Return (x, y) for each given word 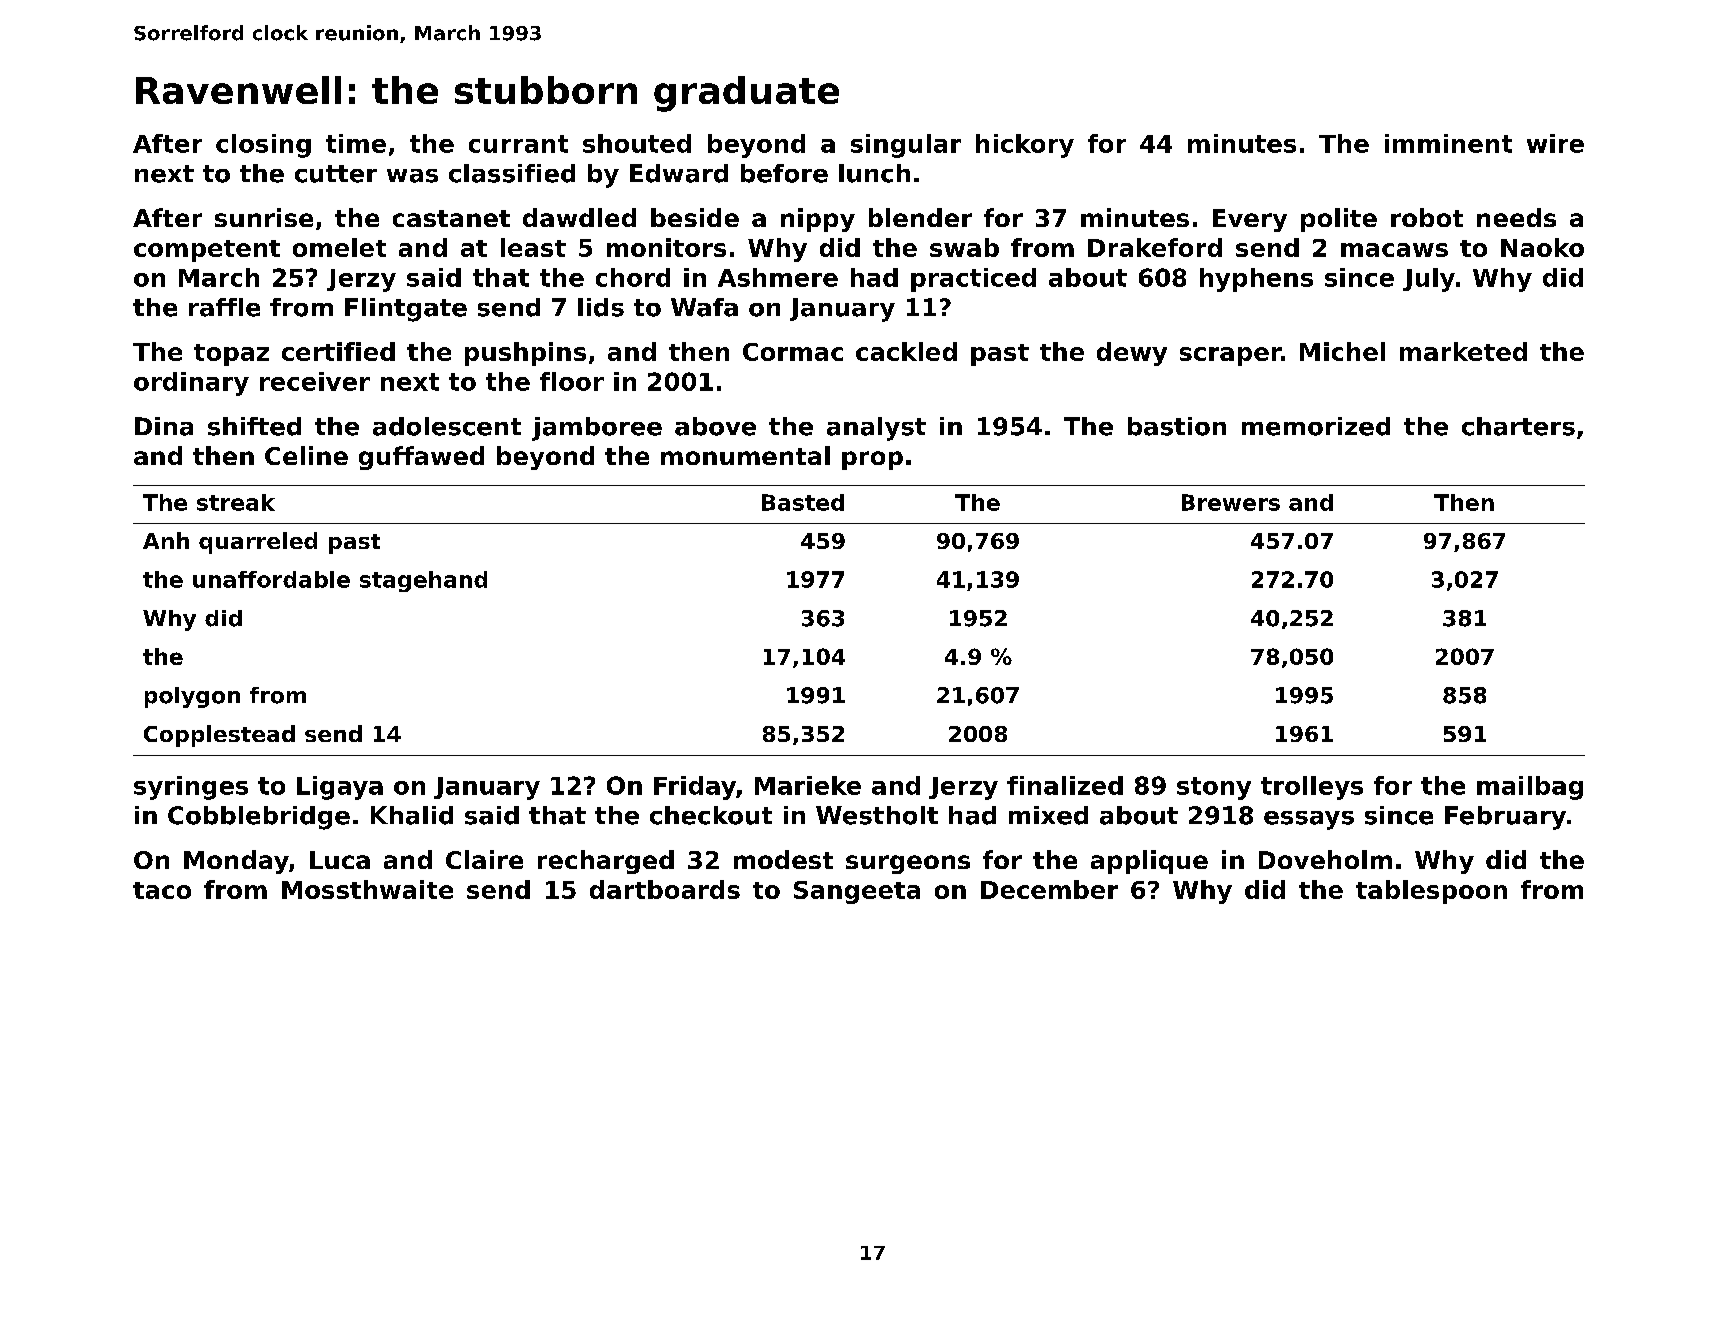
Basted (803, 502)
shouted (637, 143)
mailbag (1530, 788)
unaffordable (271, 579)
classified (512, 173)
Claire (484, 859)
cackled (906, 351)
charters (1518, 426)
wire (1555, 143)
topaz (231, 355)
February (1505, 818)
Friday (695, 788)
